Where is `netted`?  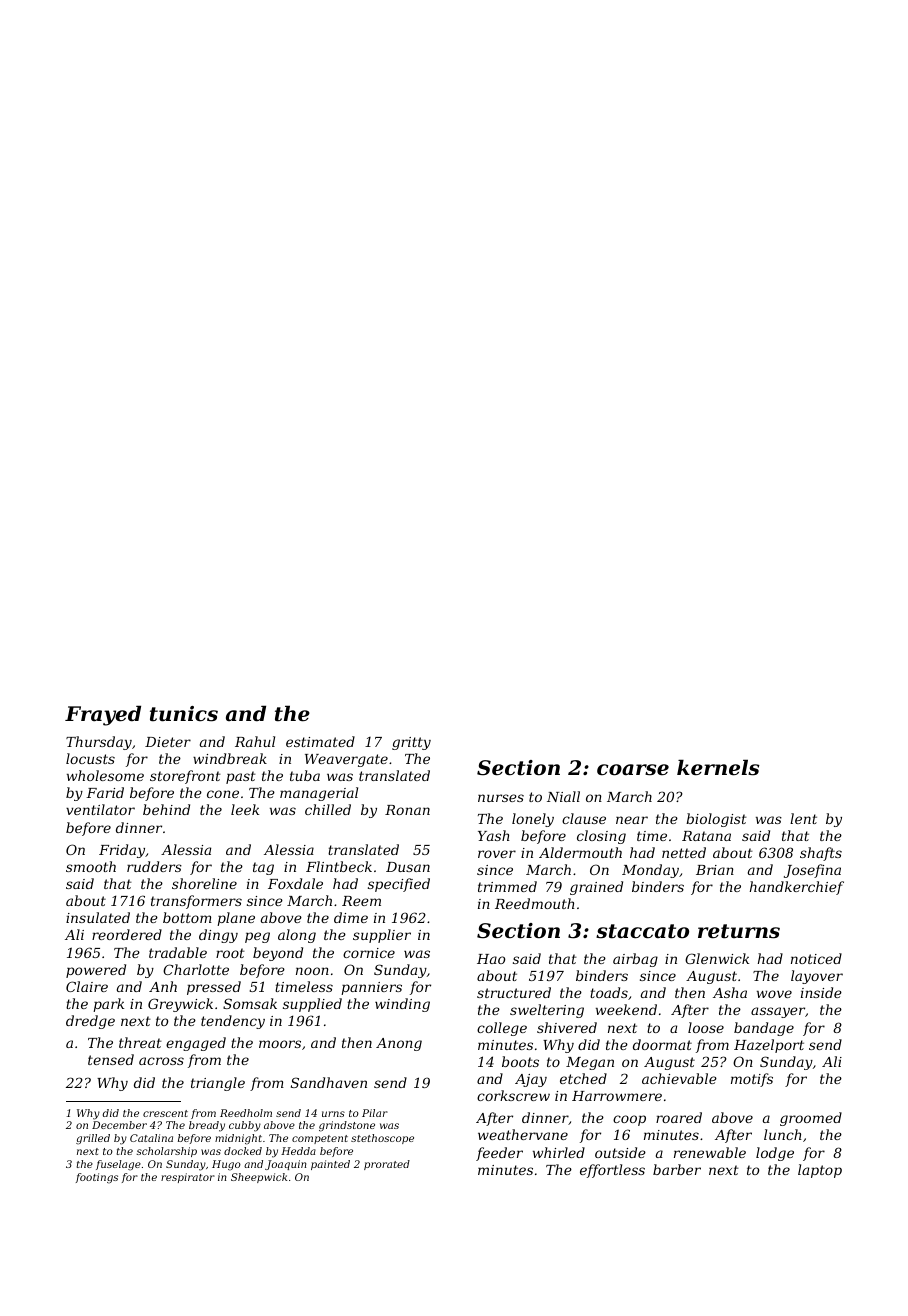
netted is located at coordinates (684, 852).
